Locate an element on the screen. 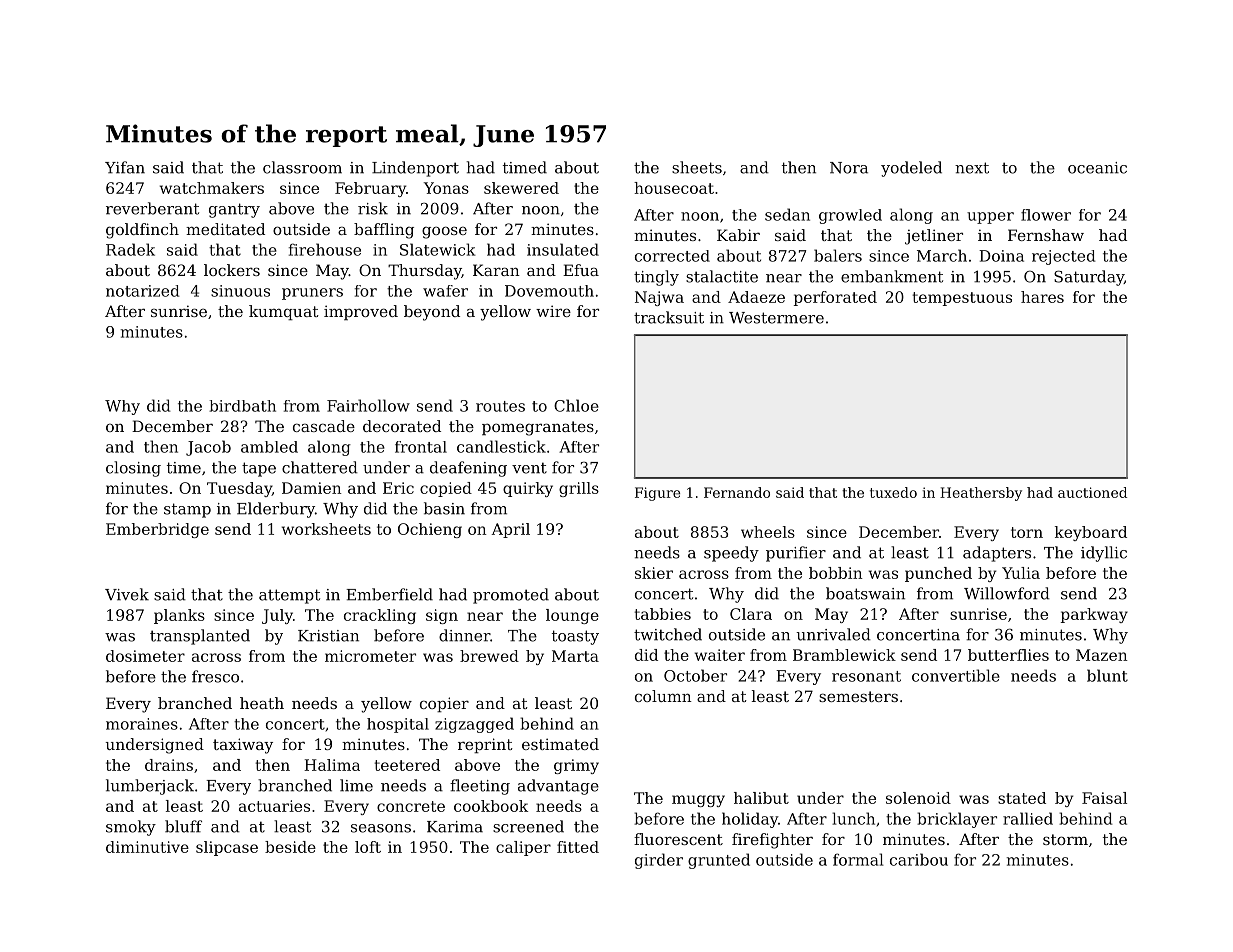 The height and width of the screenshot is (952, 1233). Lindenport is located at coordinates (415, 169).
